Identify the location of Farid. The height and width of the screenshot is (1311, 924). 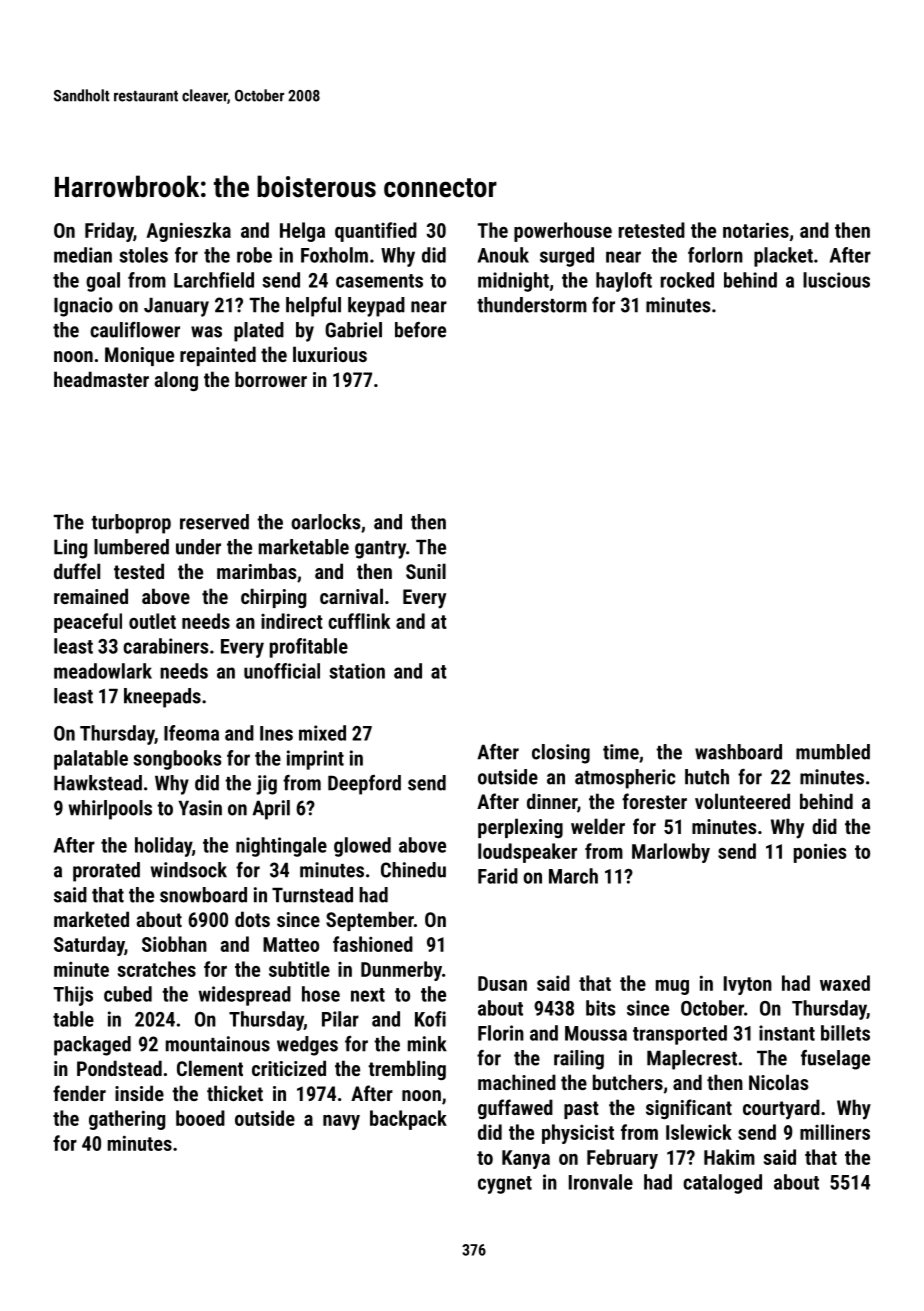
(498, 876).
